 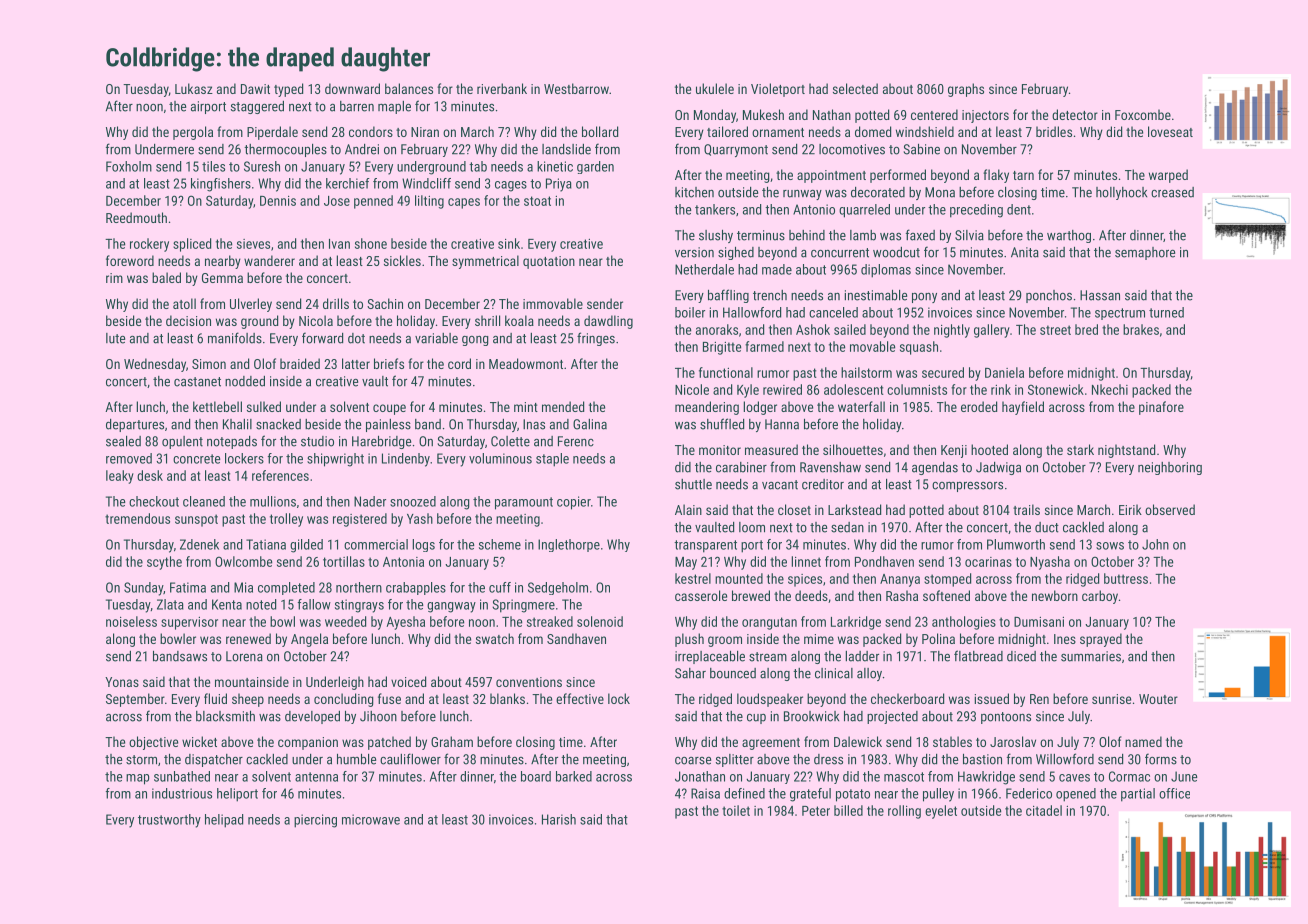 I want to click on Khalil, so click(x=237, y=424).
